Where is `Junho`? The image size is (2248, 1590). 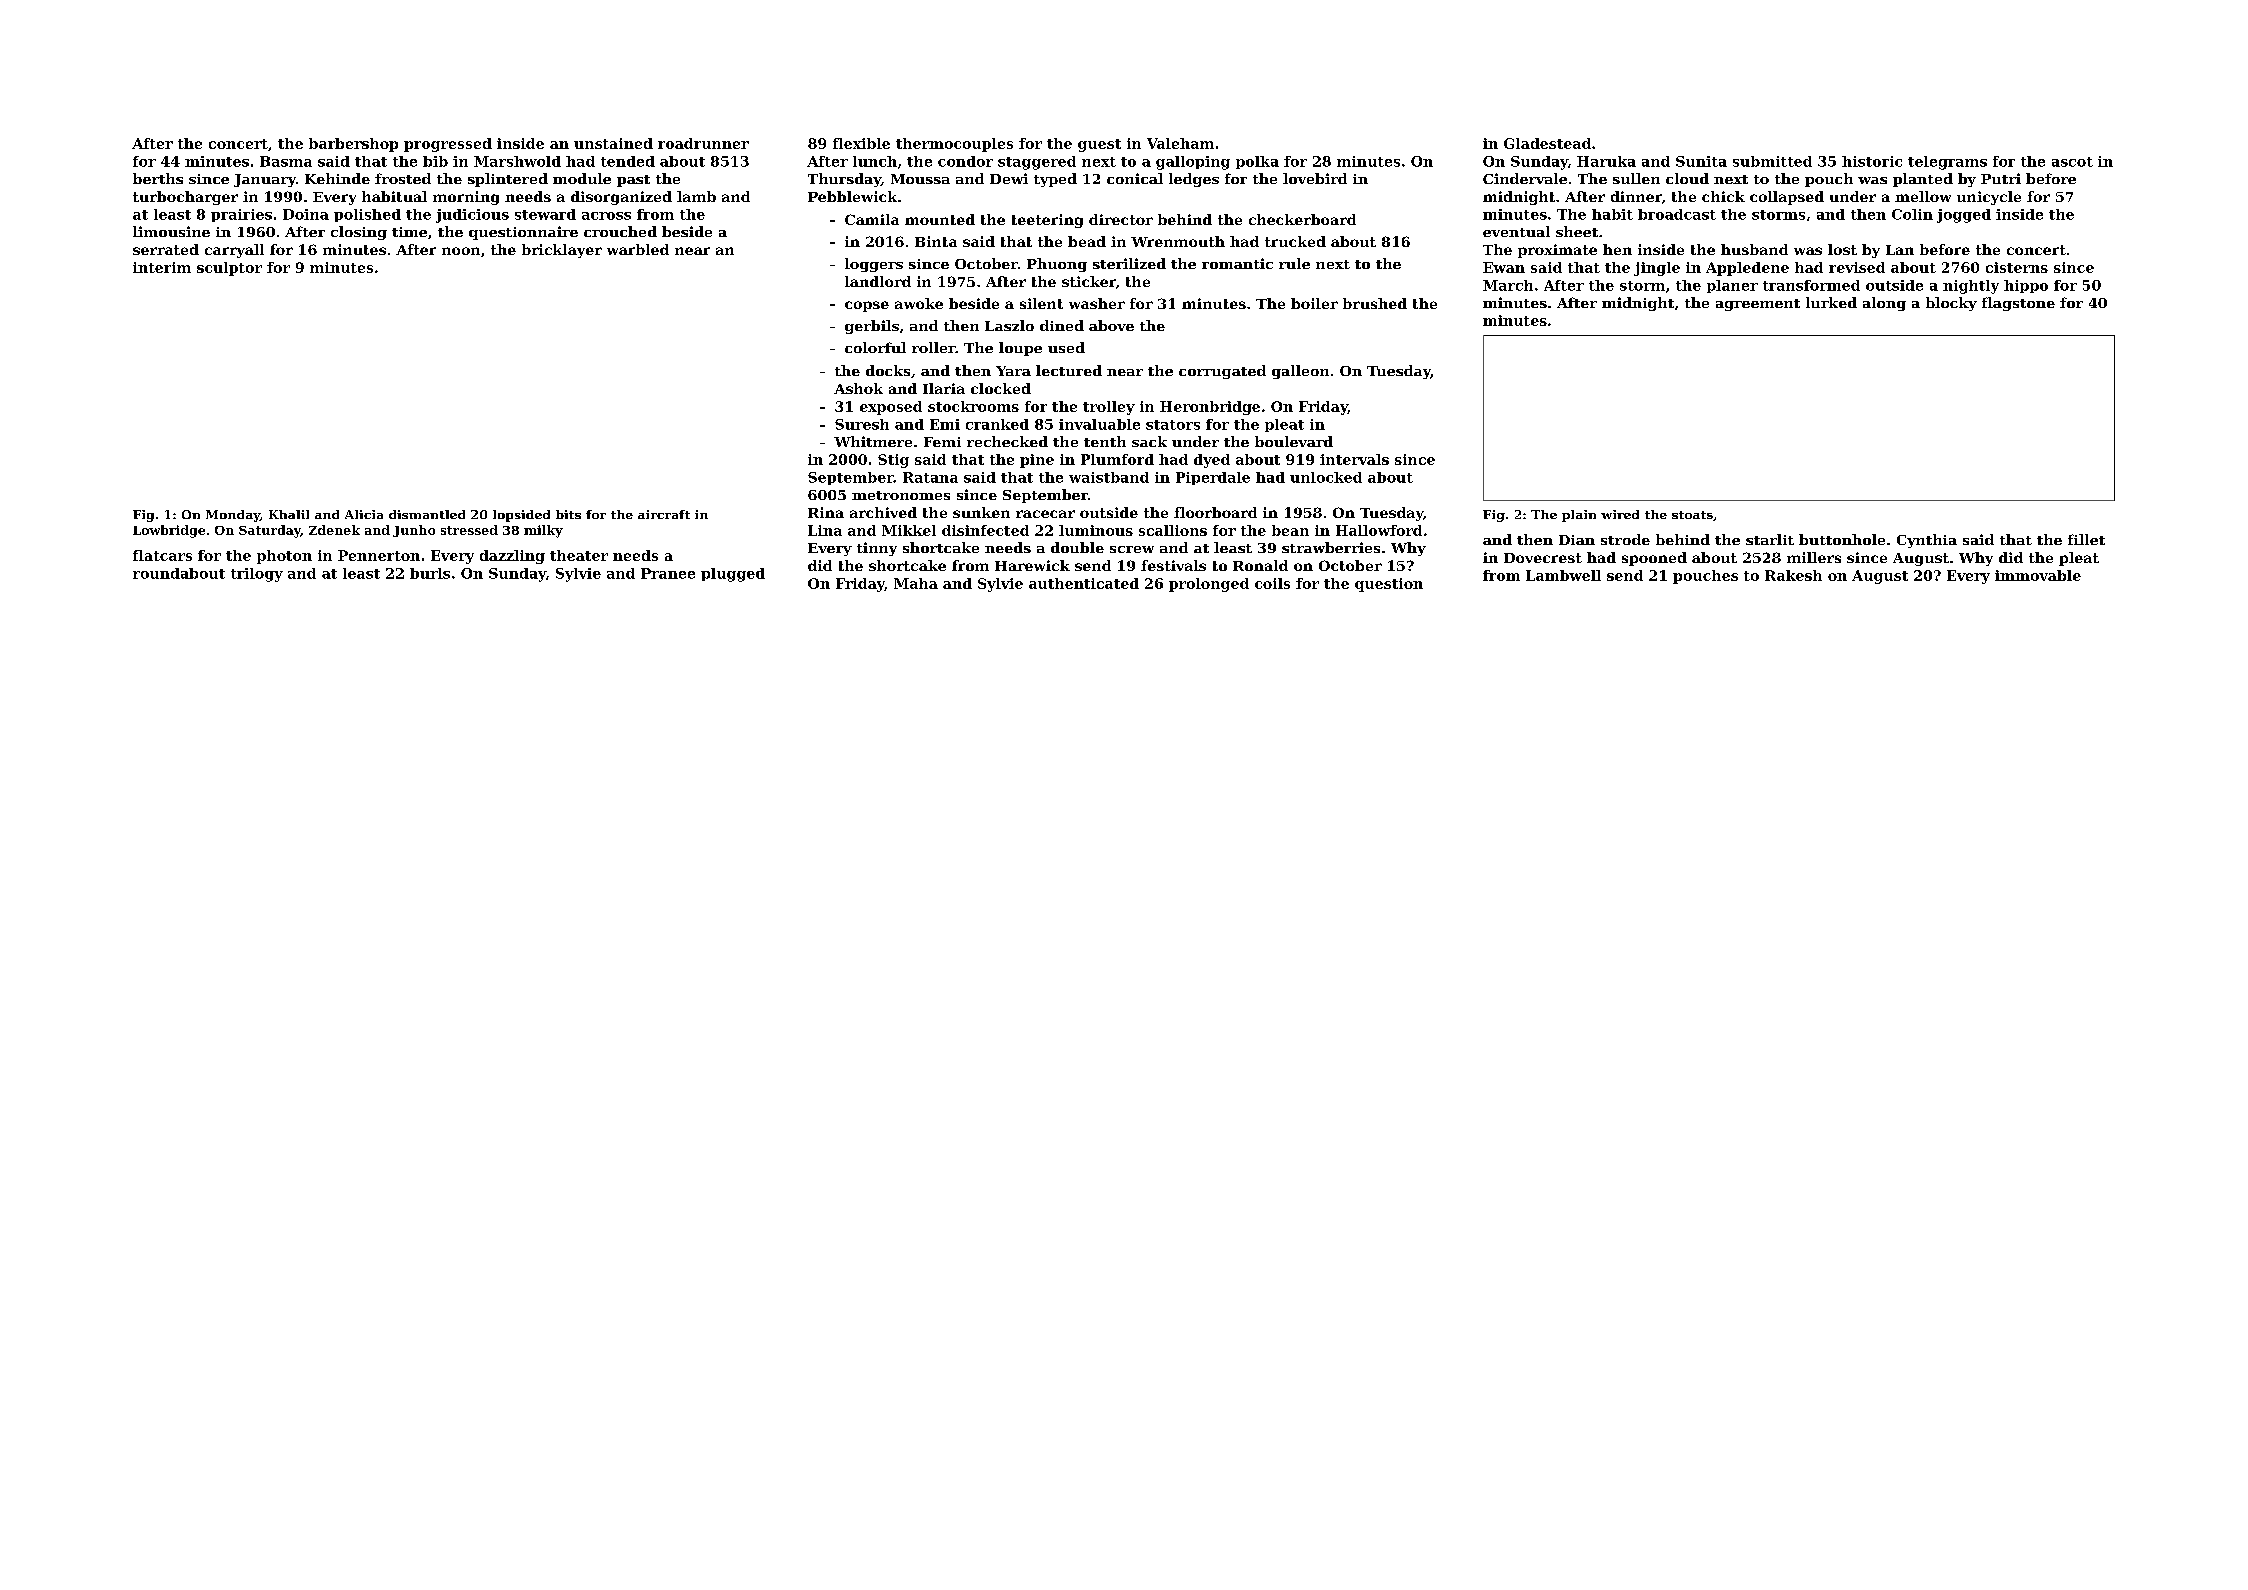 Junho is located at coordinates (414, 531).
